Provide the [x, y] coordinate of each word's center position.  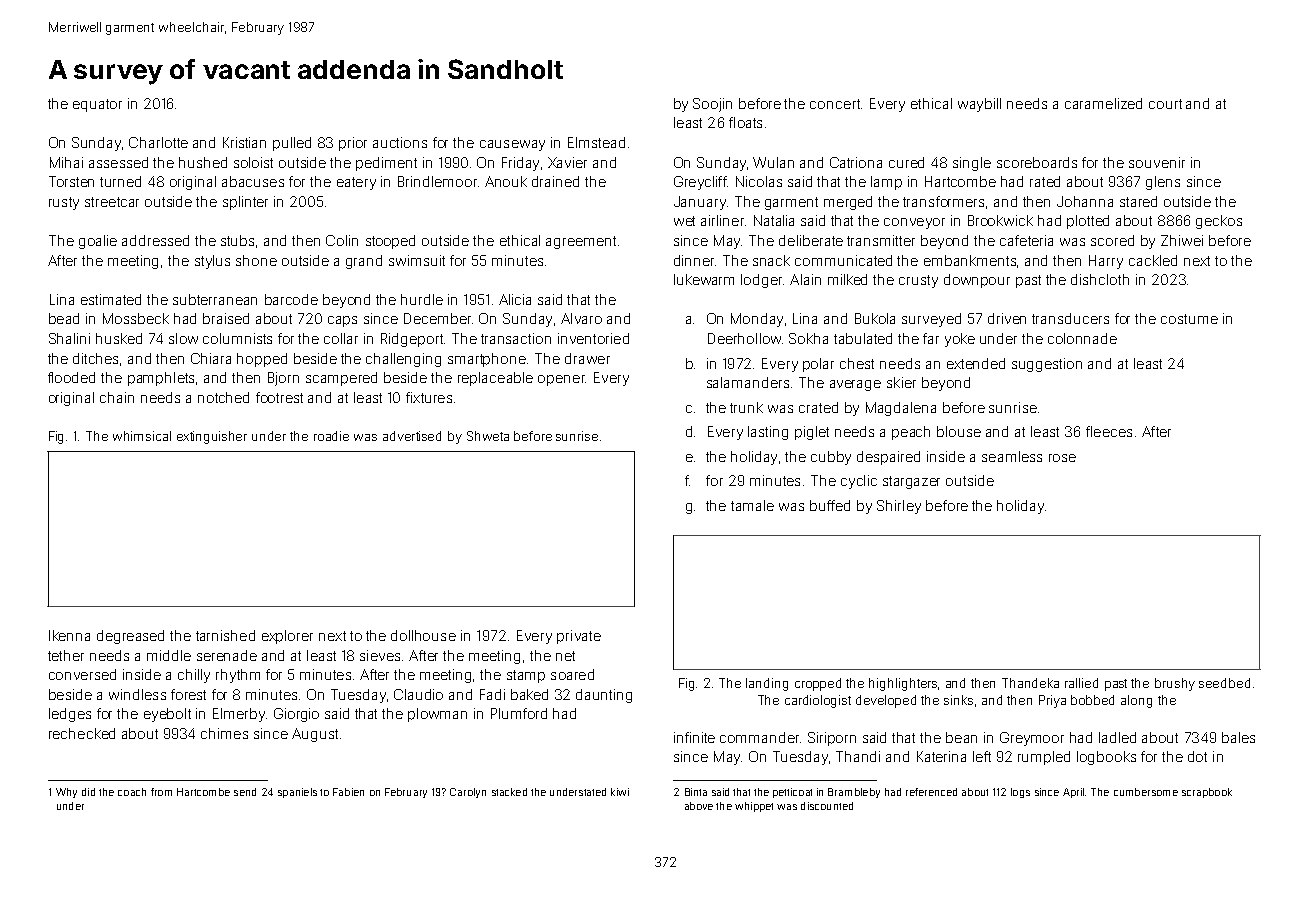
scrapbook [1207, 793]
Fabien [348, 792]
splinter [245, 203]
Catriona [856, 162]
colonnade [1082, 338]
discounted [827, 806]
